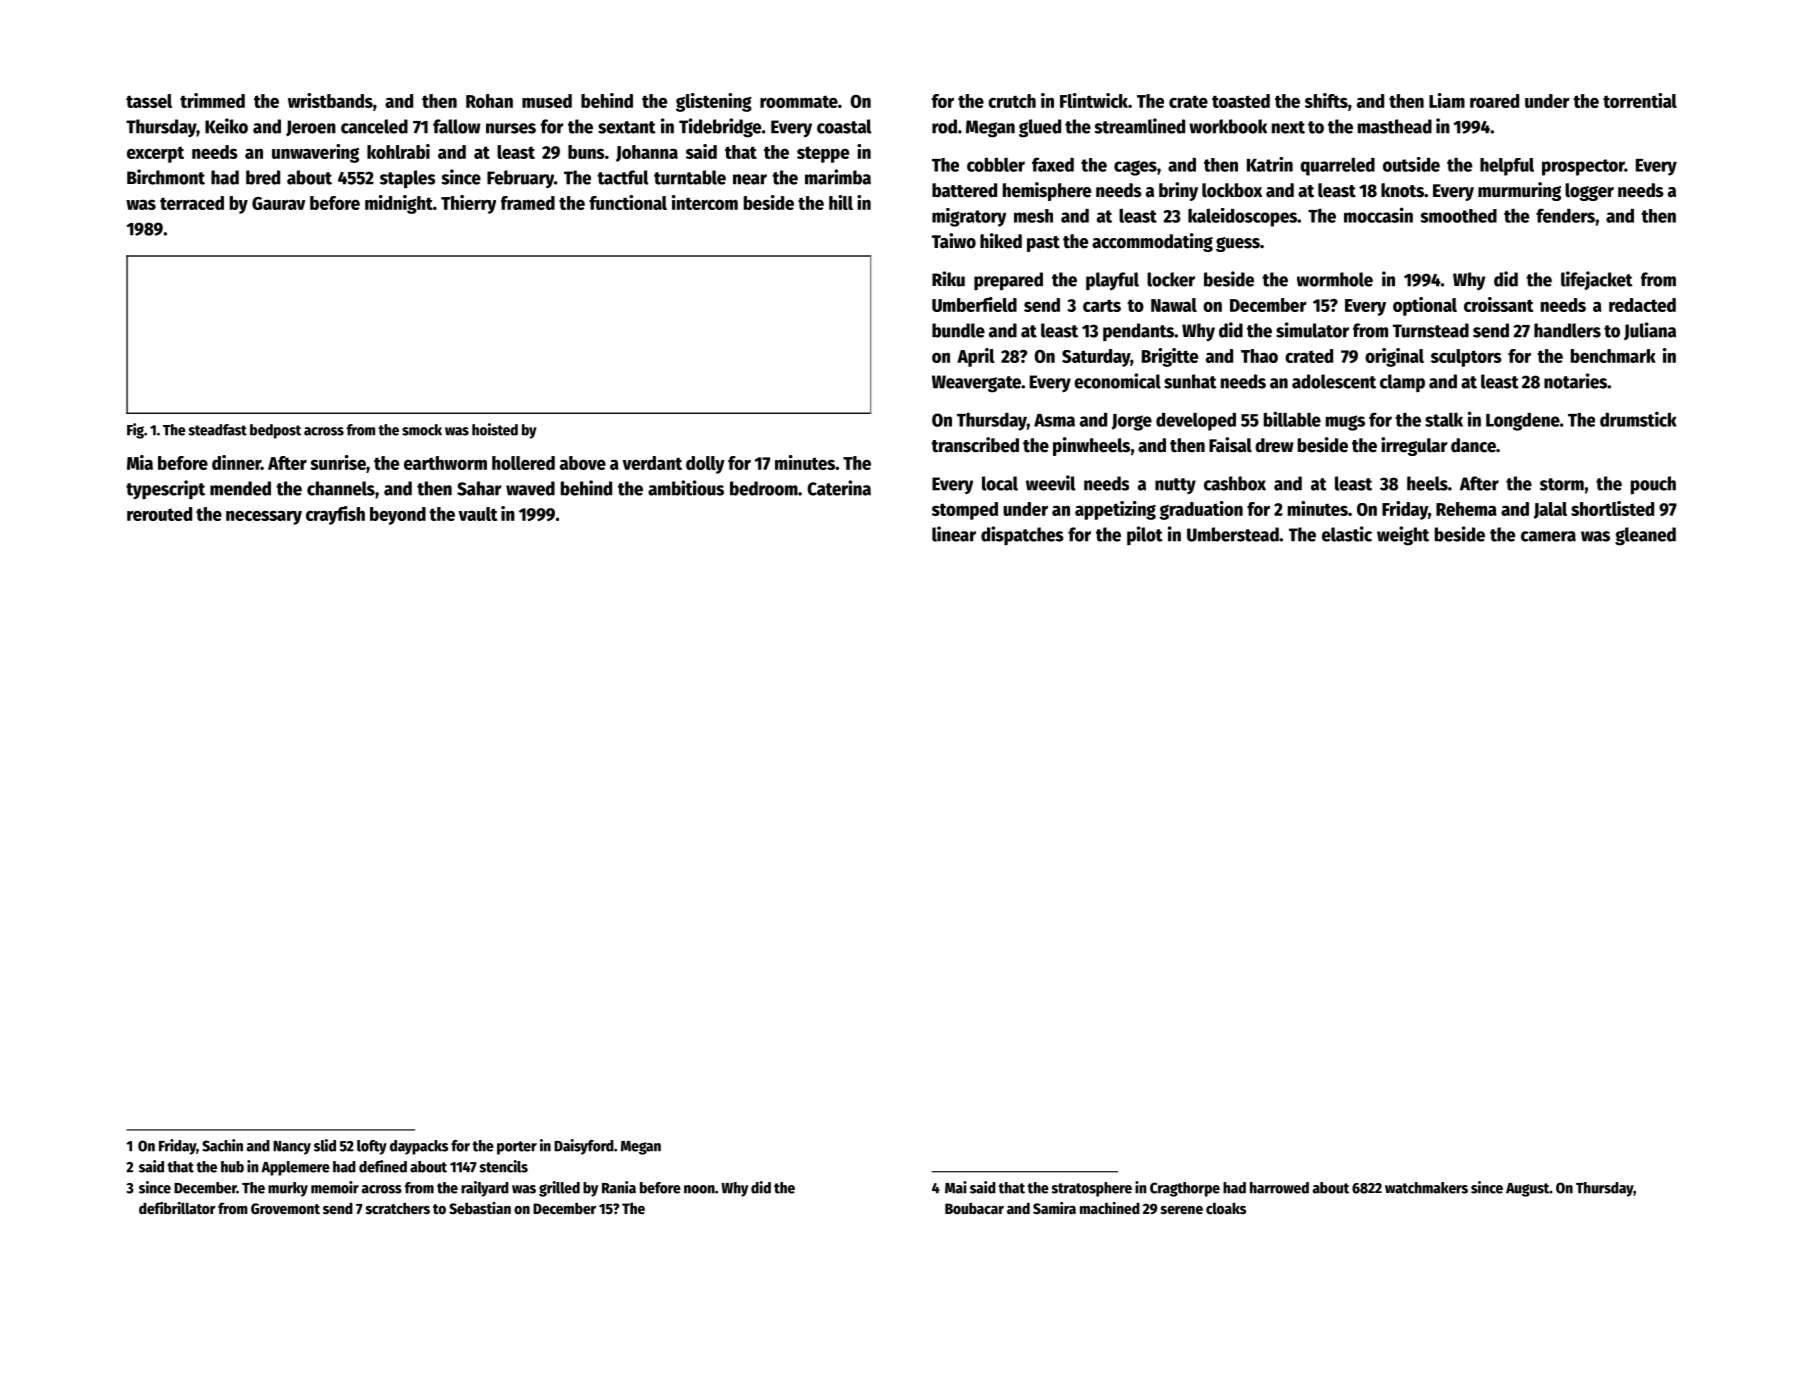 Image resolution: width=1803 pixels, height=1393 pixels. I want to click on Daisyford, so click(584, 1147).
